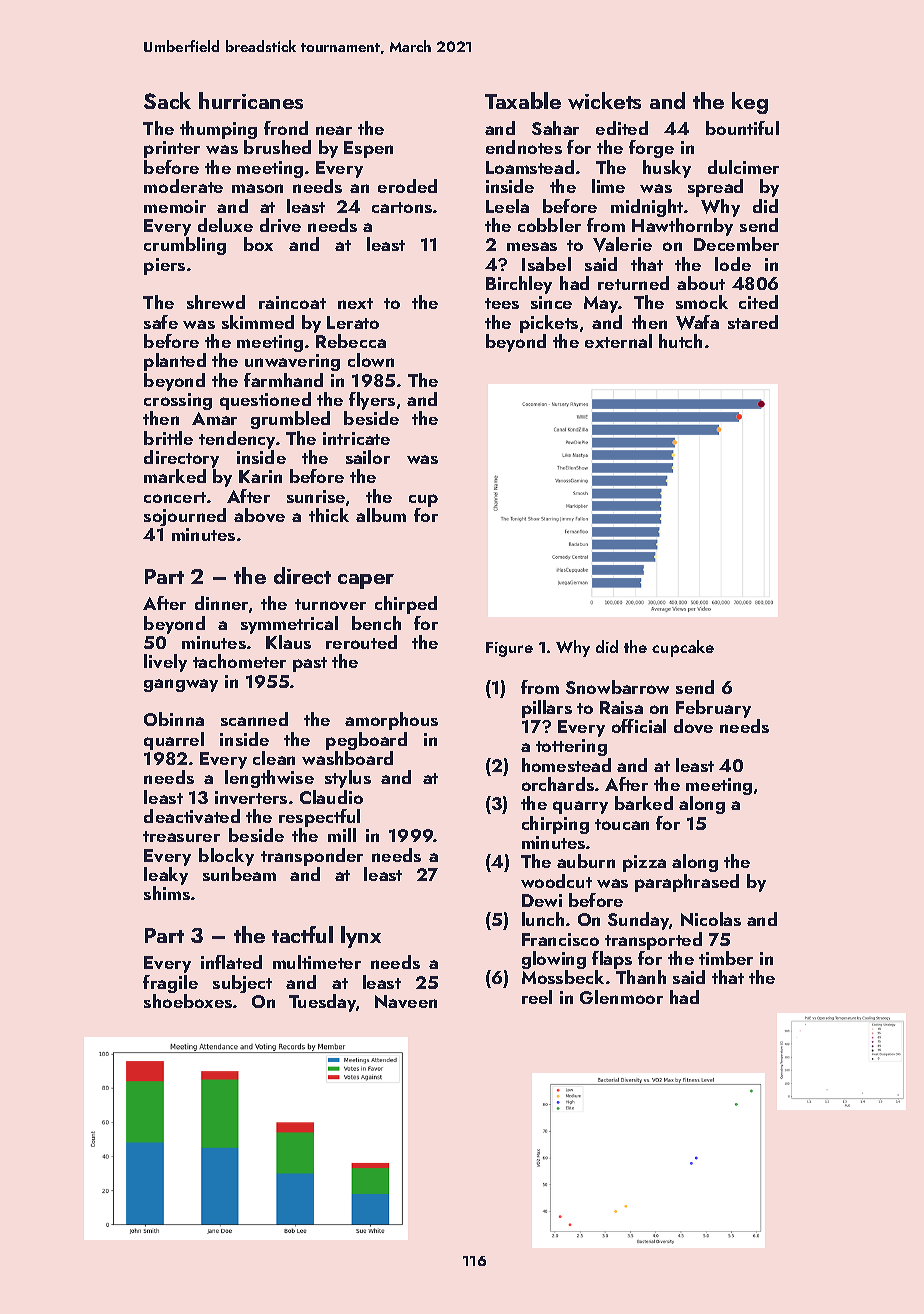  What do you see at coordinates (317, 962) in the screenshot?
I see `multimeter` at bounding box center [317, 962].
